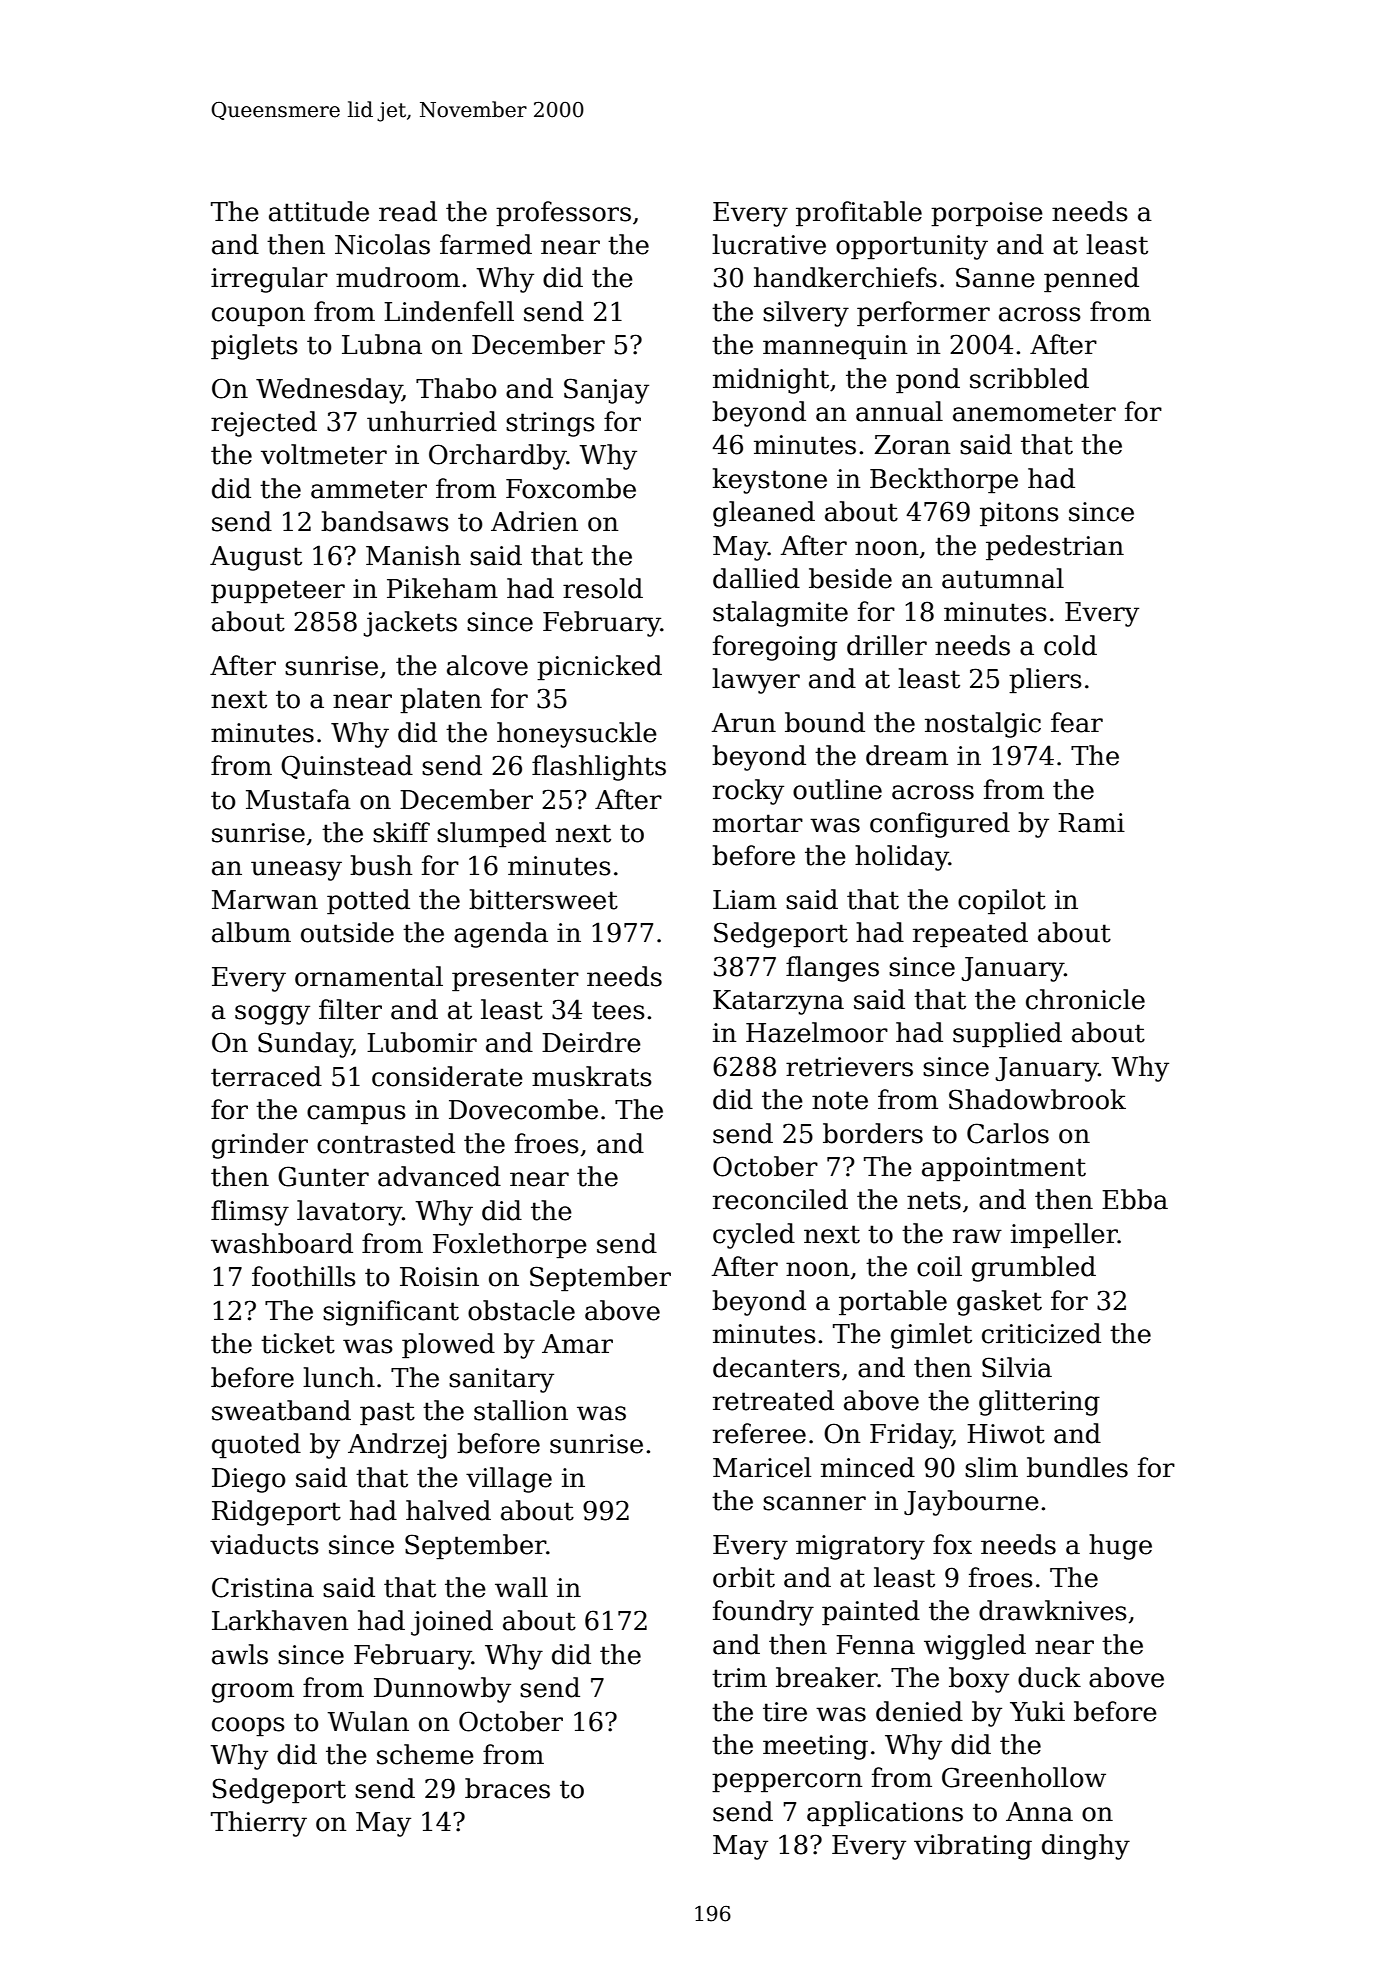 The width and height of the page is (1386, 1969). Describe the element at coordinates (259, 1824) in the page. I see `Thierry` at that location.
